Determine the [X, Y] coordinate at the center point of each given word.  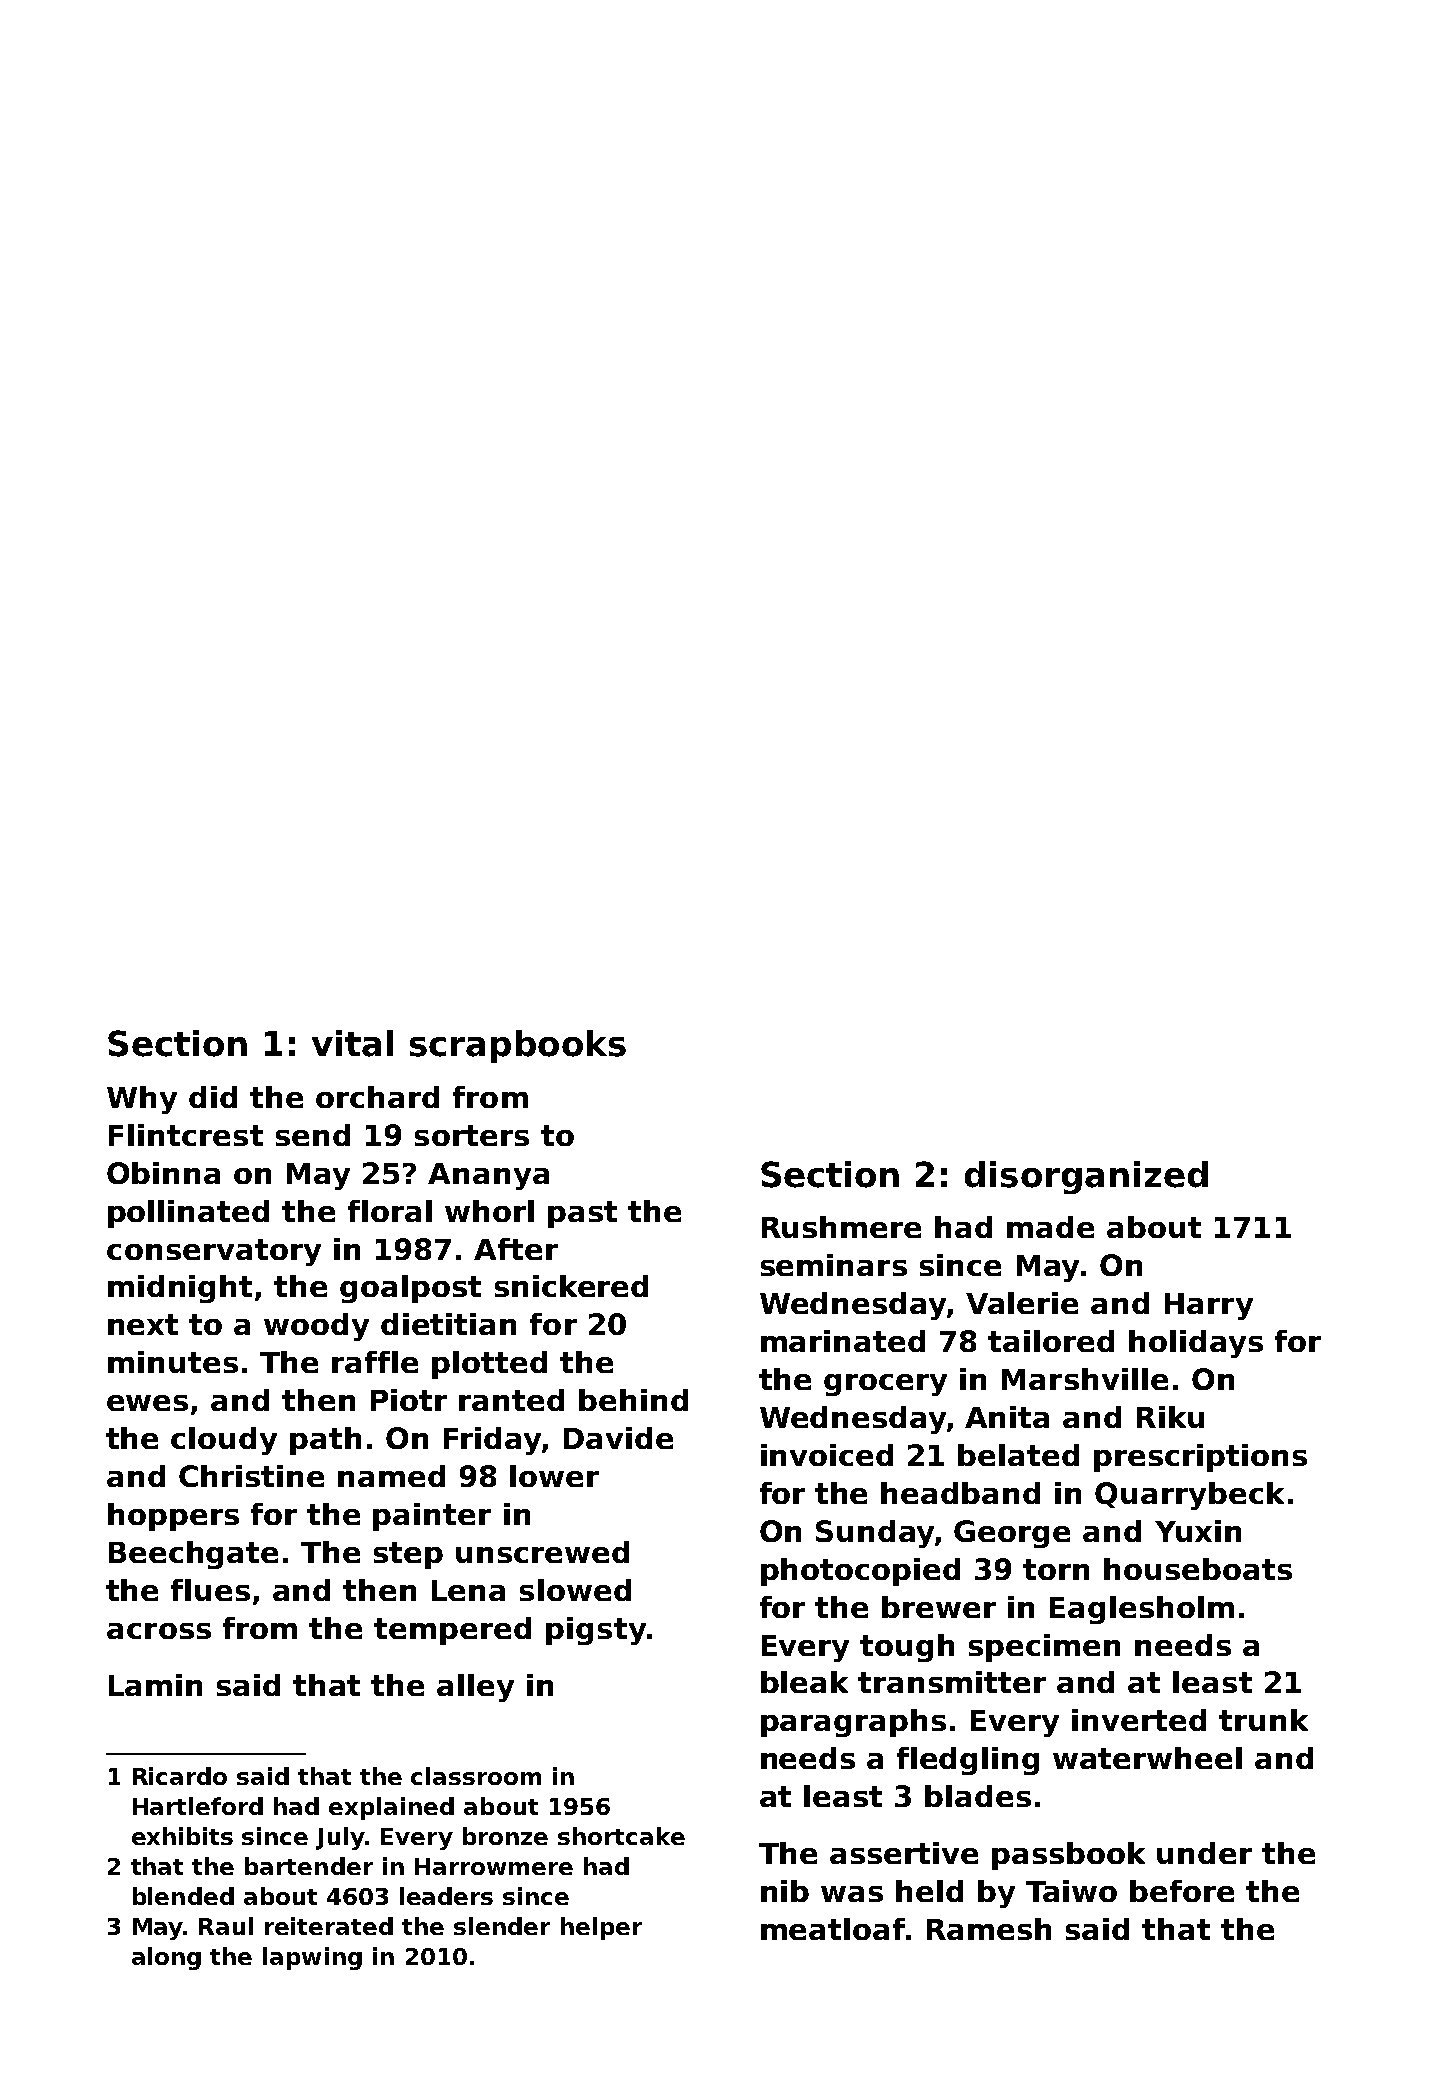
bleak [804, 1682]
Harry [1209, 1306]
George [1012, 1534]
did [213, 1097]
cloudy [224, 1441]
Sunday [875, 1534]
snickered [571, 1286]
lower [554, 1476]
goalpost [410, 1289]
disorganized [1086, 1177]
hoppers [173, 1517]
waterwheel [1147, 1758]
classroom [476, 1776]
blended [183, 1896]
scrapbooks [518, 1046]
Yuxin [1198, 1531]
